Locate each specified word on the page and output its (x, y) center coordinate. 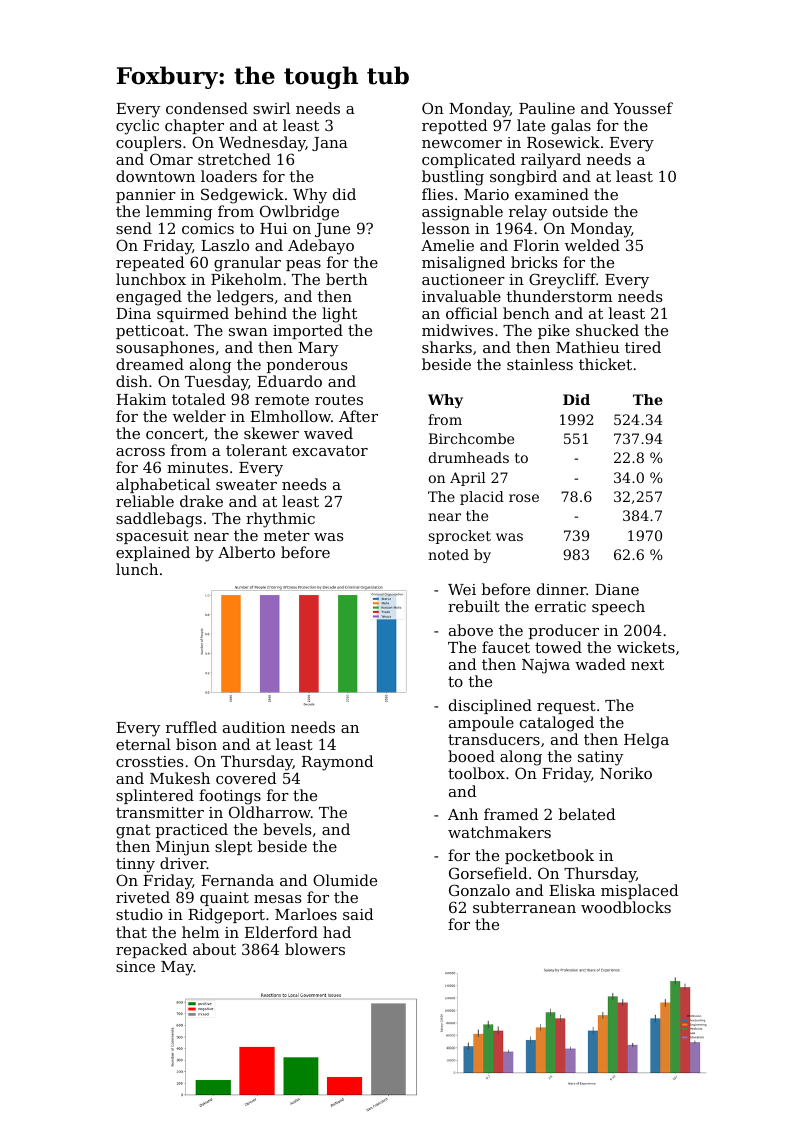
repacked (151, 950)
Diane (617, 589)
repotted (454, 126)
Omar (171, 159)
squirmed (193, 314)
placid (482, 498)
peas (303, 265)
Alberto (246, 552)
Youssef (643, 108)
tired (643, 347)
